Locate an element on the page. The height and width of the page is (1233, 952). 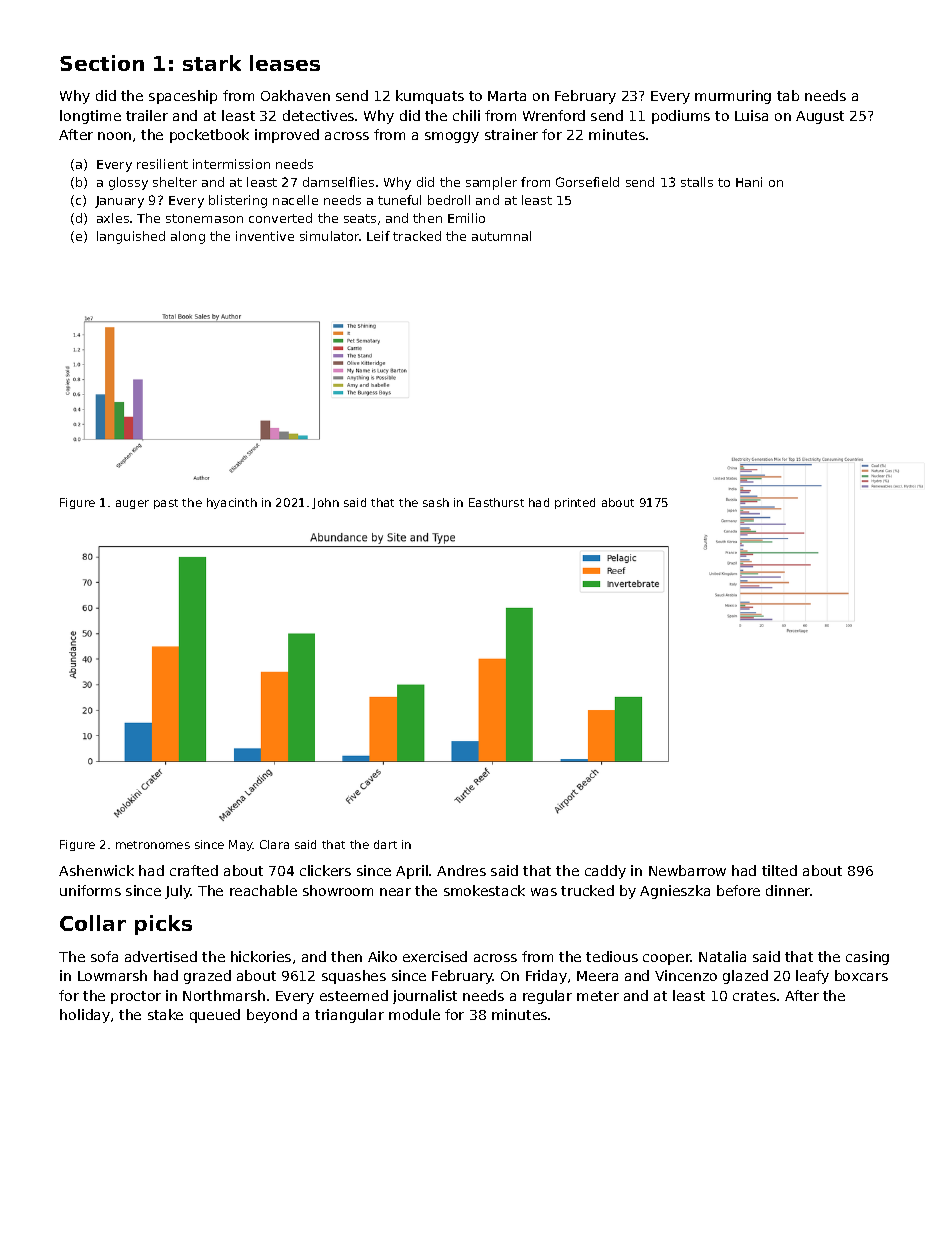
Newbarrow is located at coordinates (687, 870).
